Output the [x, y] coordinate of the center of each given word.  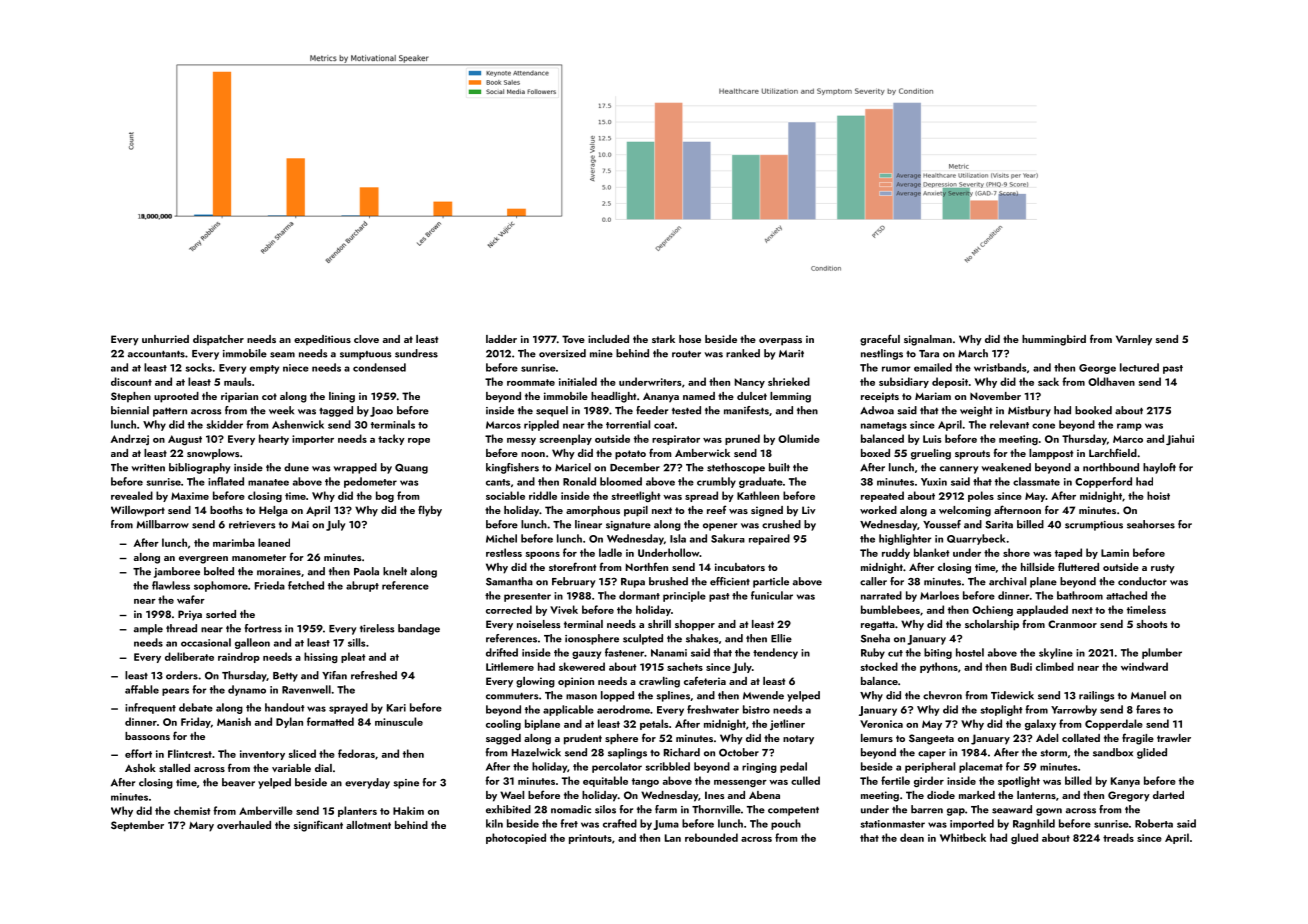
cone [1043, 426]
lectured [1139, 367]
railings [1096, 696]
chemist [192, 810]
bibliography [200, 468]
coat [664, 425]
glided [1152, 753]
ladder [501, 339]
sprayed [348, 708]
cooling [503, 724]
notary [798, 740]
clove [366, 339]
